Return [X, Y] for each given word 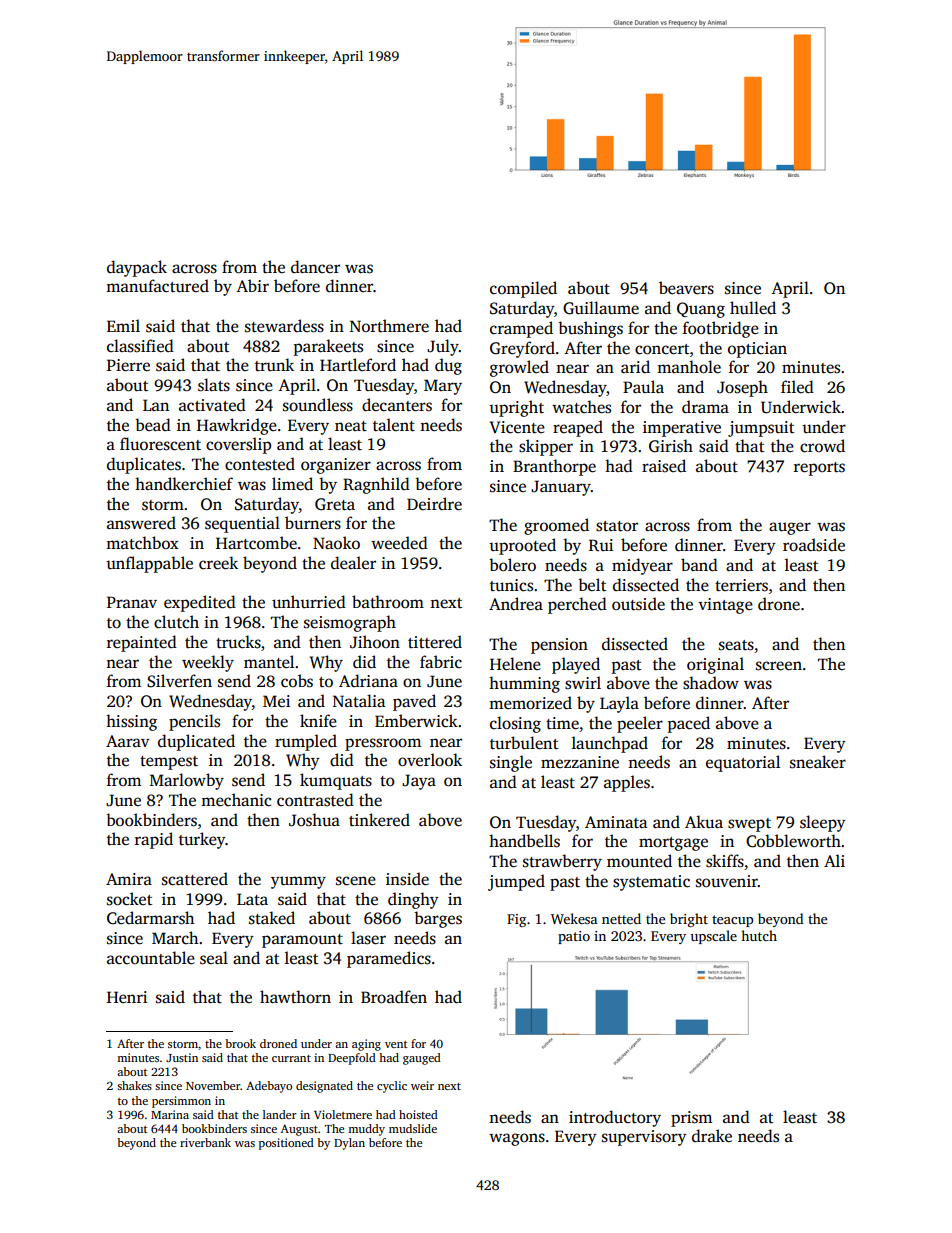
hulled [753, 308]
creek [218, 563]
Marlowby [187, 781]
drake [712, 1135]
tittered [435, 642]
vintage [725, 606]
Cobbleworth [793, 841]
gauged [422, 1059]
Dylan [349, 1144]
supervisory [644, 1138]
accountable [151, 958]
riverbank [205, 1142]
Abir [252, 285]
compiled [523, 289]
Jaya [419, 782]
